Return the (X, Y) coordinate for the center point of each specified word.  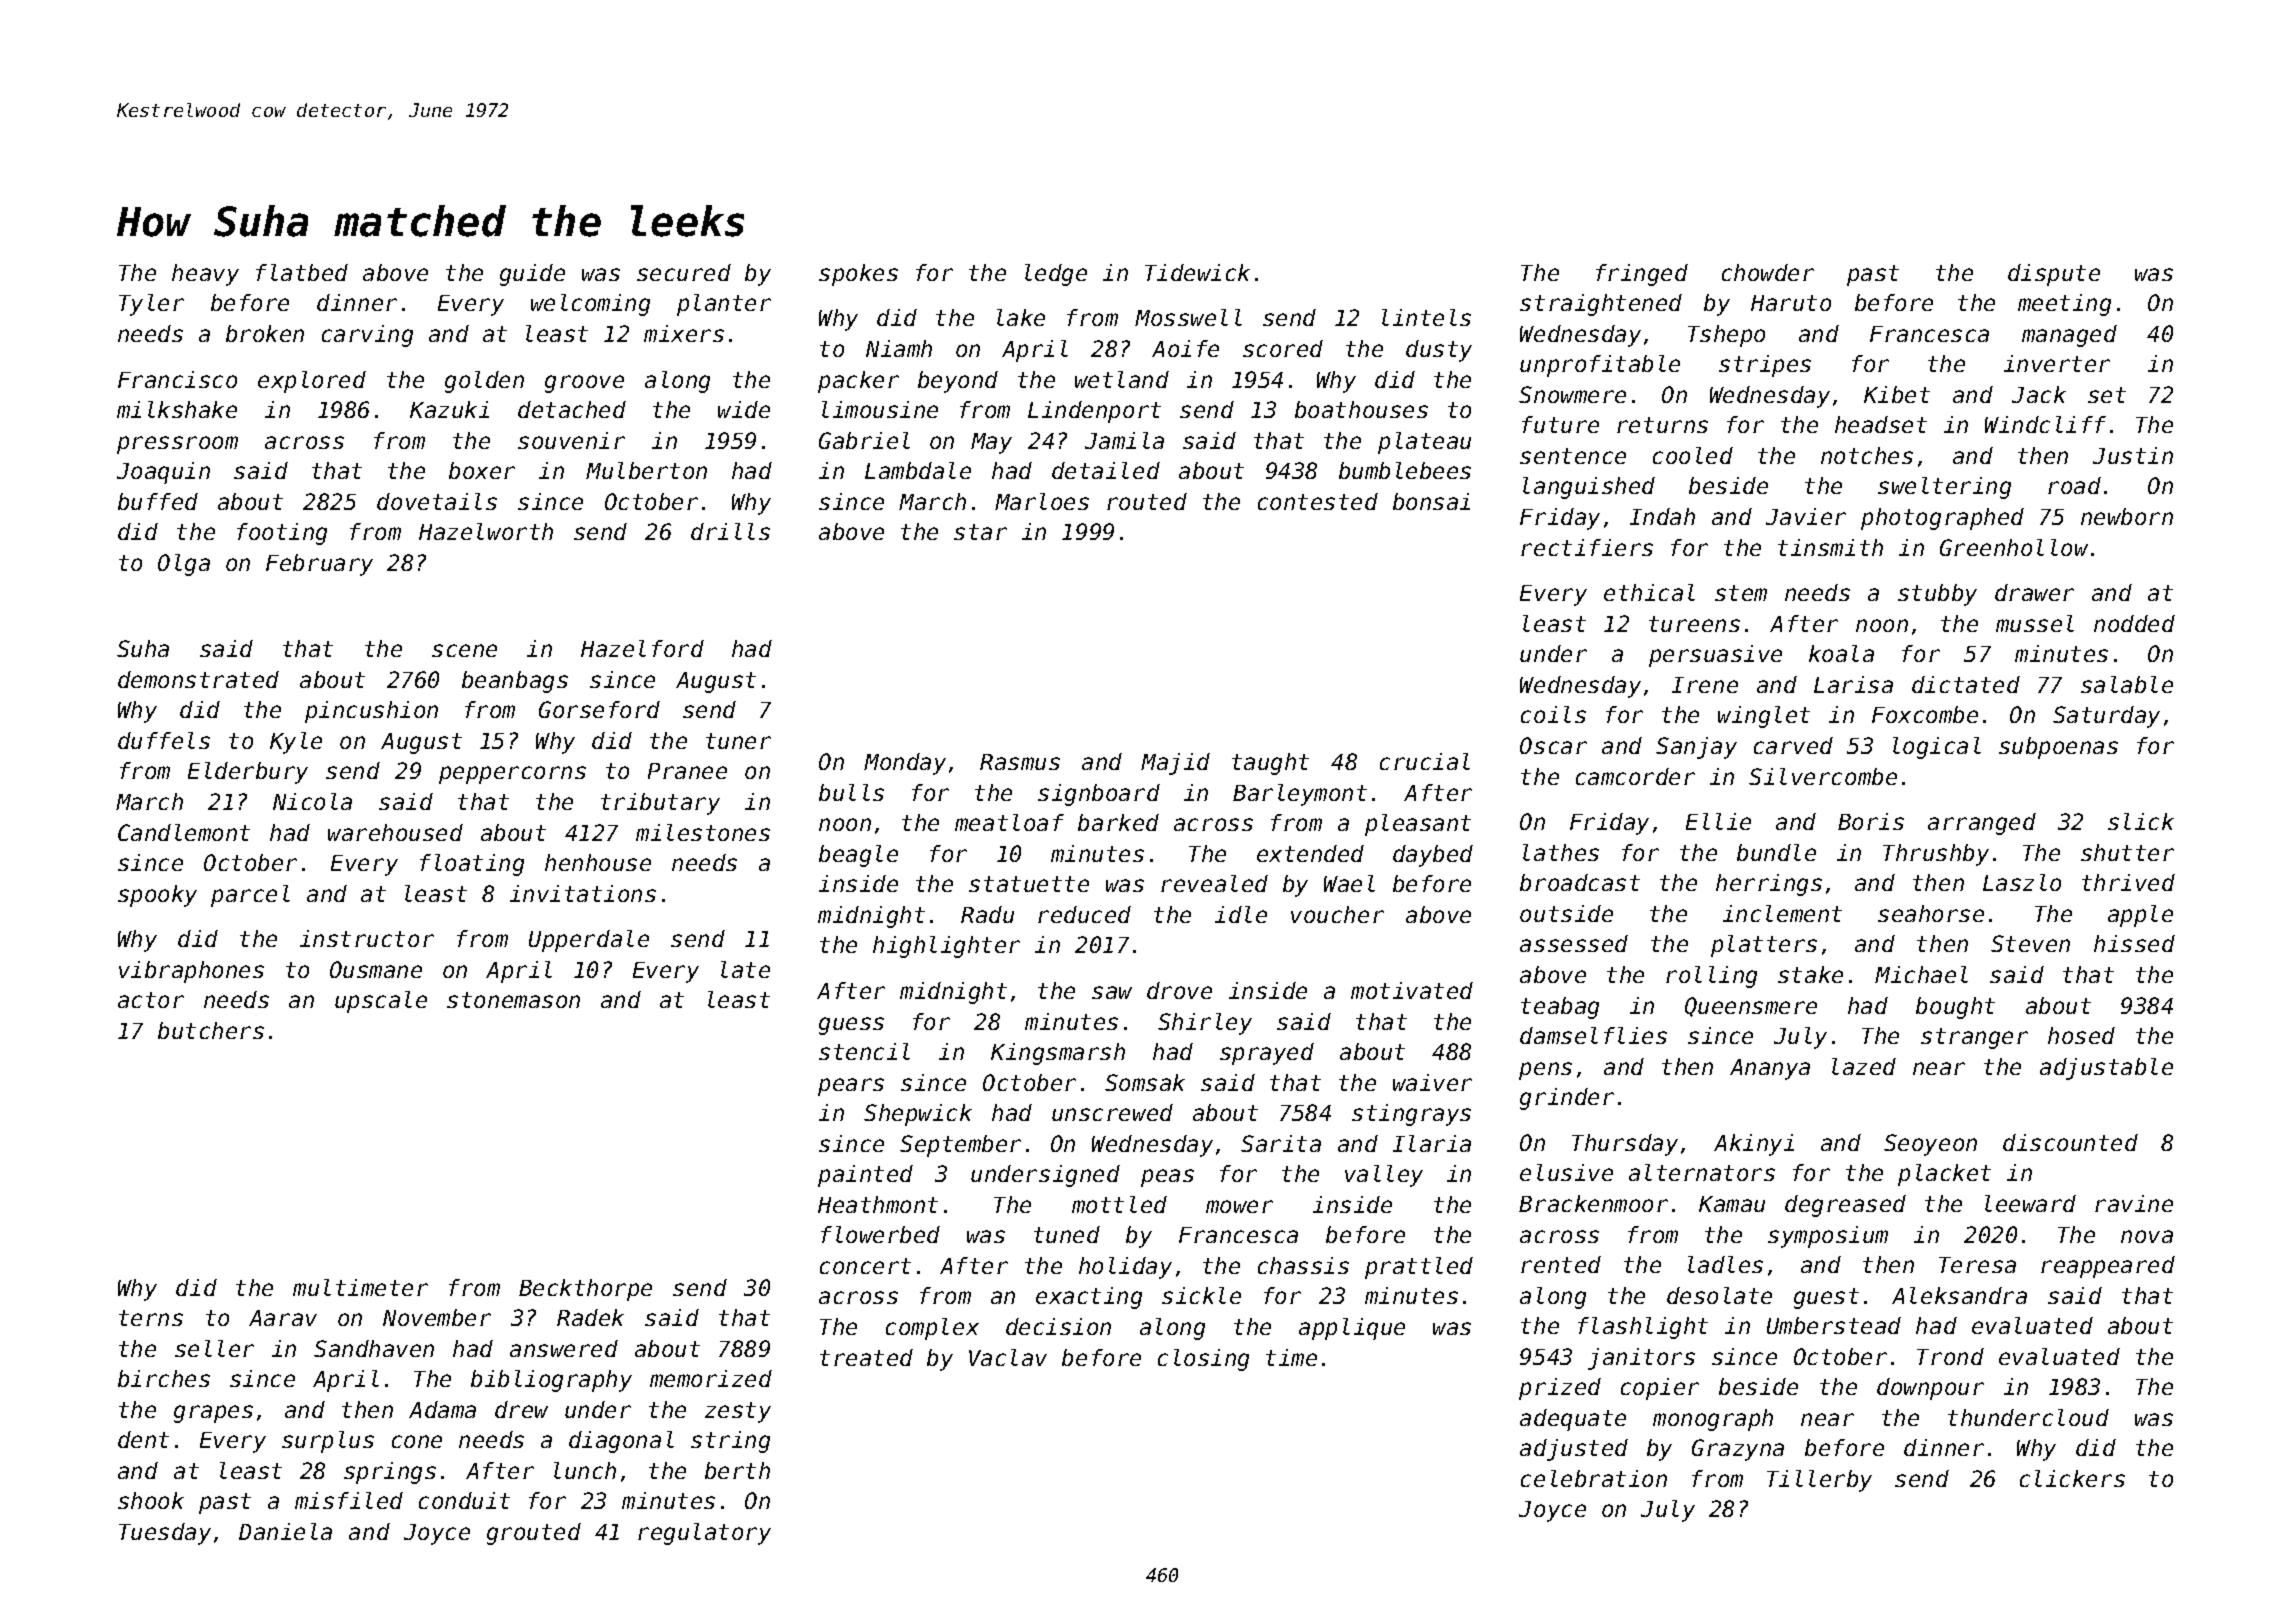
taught (1270, 764)
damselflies (1593, 1035)
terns (151, 1318)
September (960, 1146)
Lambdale (918, 470)
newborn (2127, 516)
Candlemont (184, 832)
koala (1841, 653)
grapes (213, 1414)
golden (484, 382)
